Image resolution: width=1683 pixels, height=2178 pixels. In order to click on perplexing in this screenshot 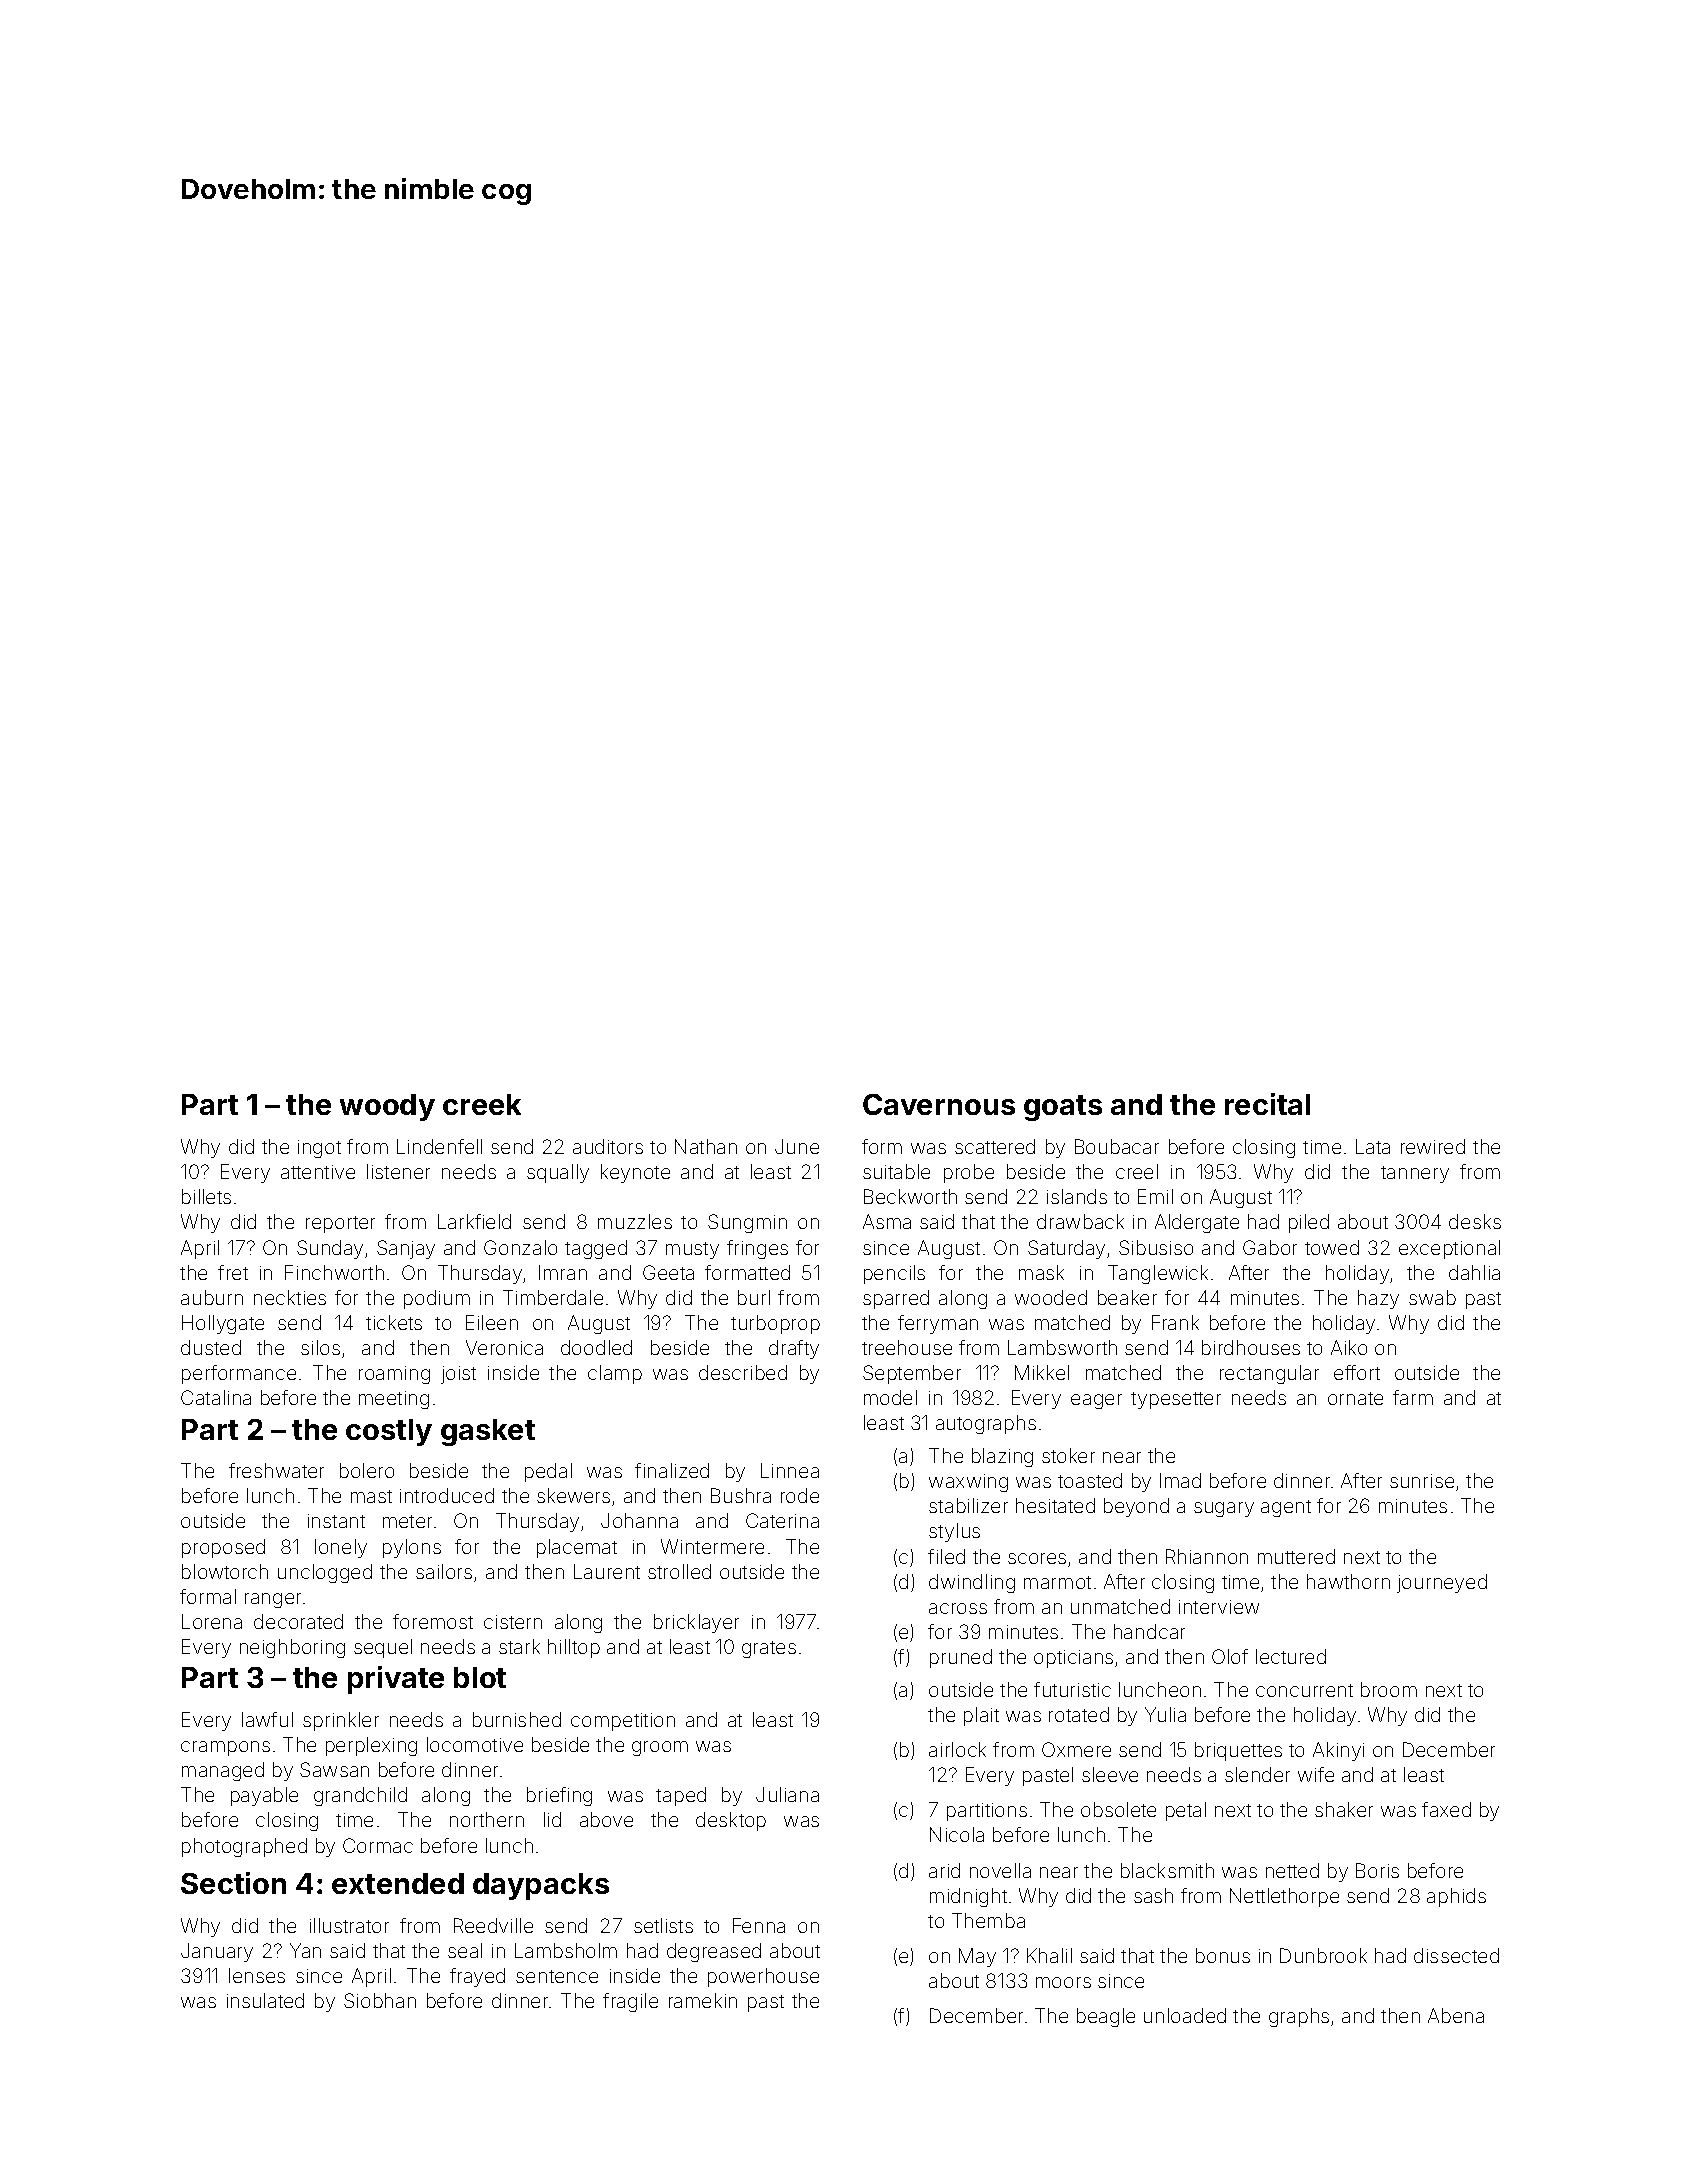, I will do `click(371, 1746)`.
